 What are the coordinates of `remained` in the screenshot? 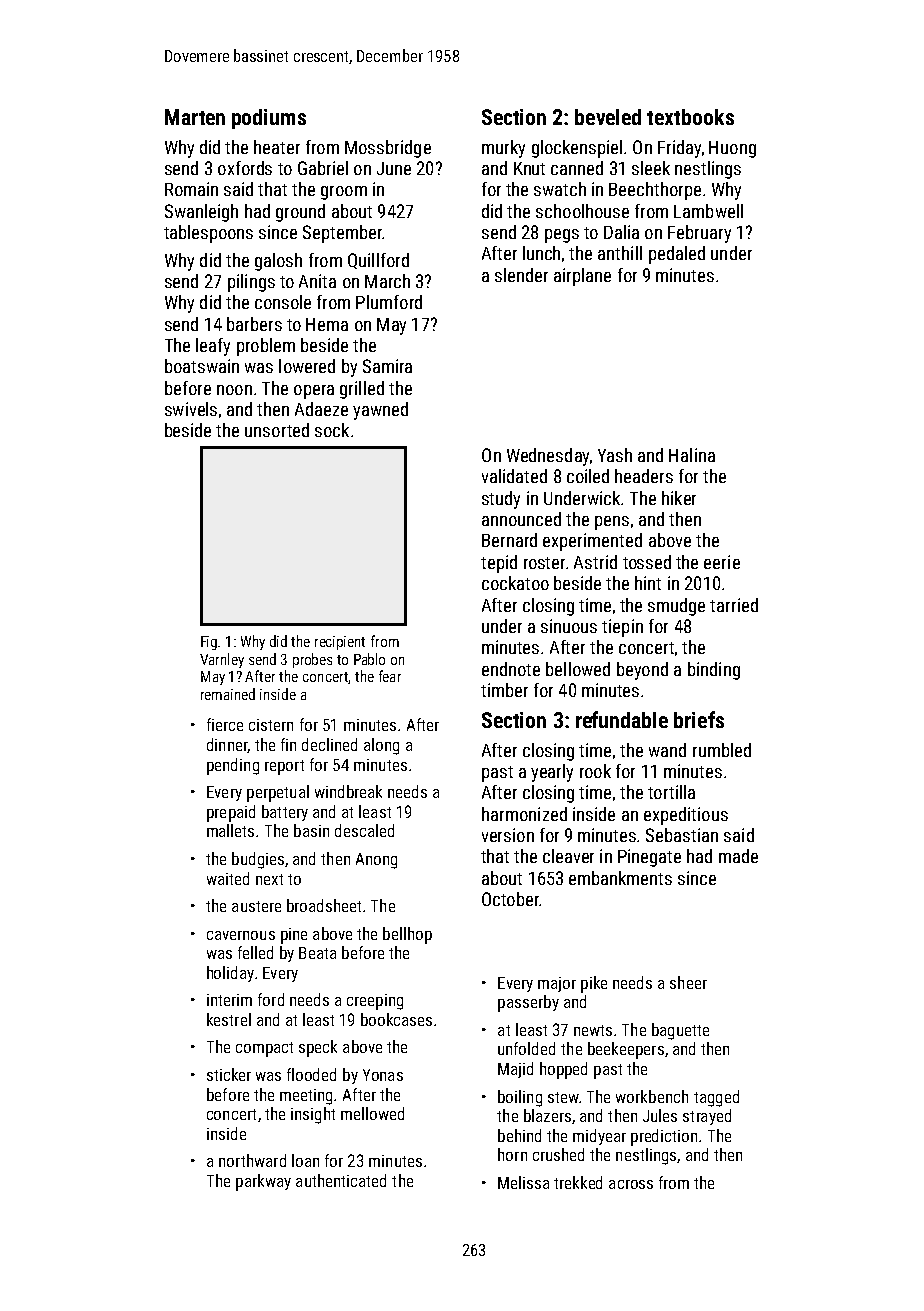 It's located at (228, 694).
